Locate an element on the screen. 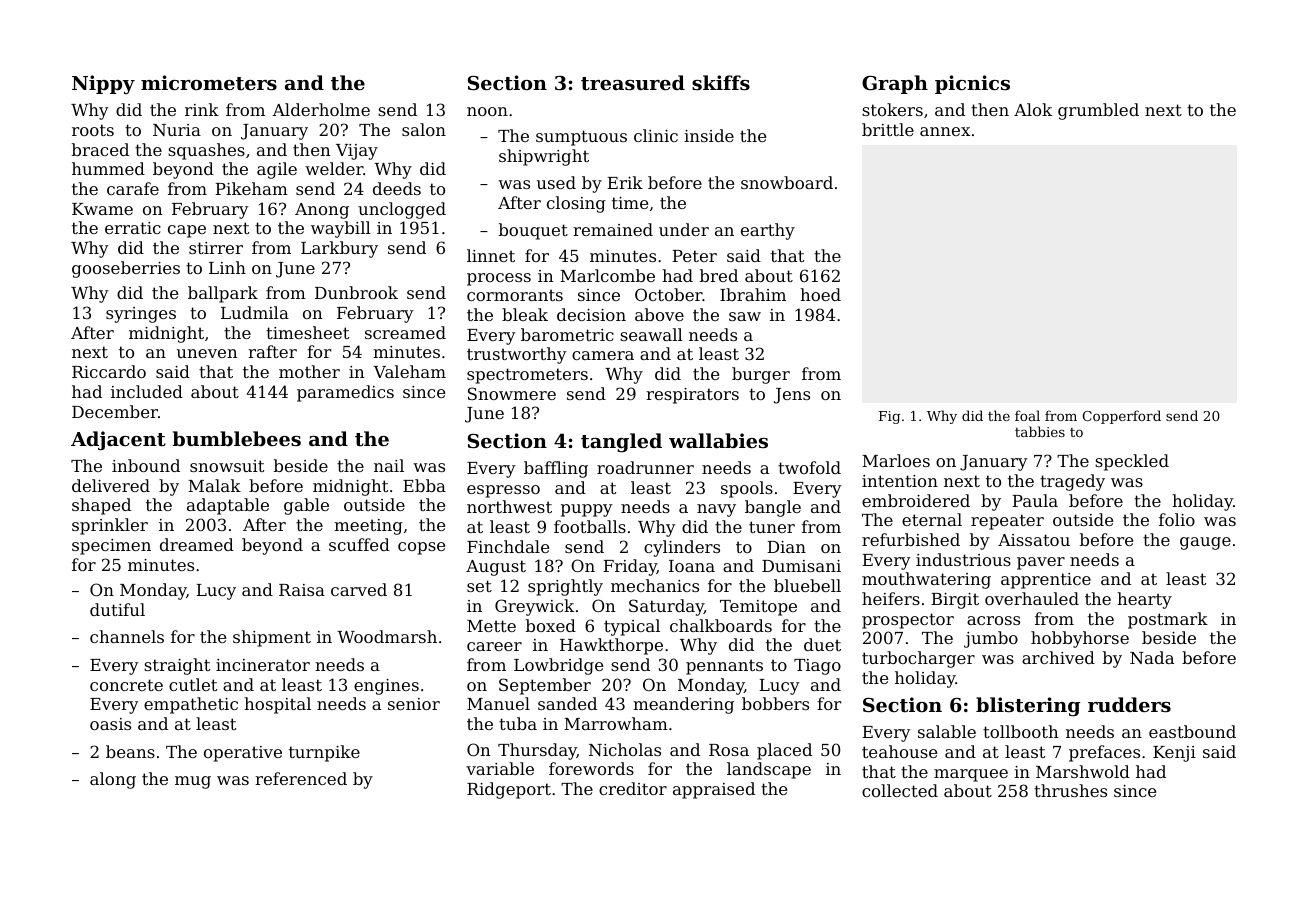  linnet is located at coordinates (491, 255).
